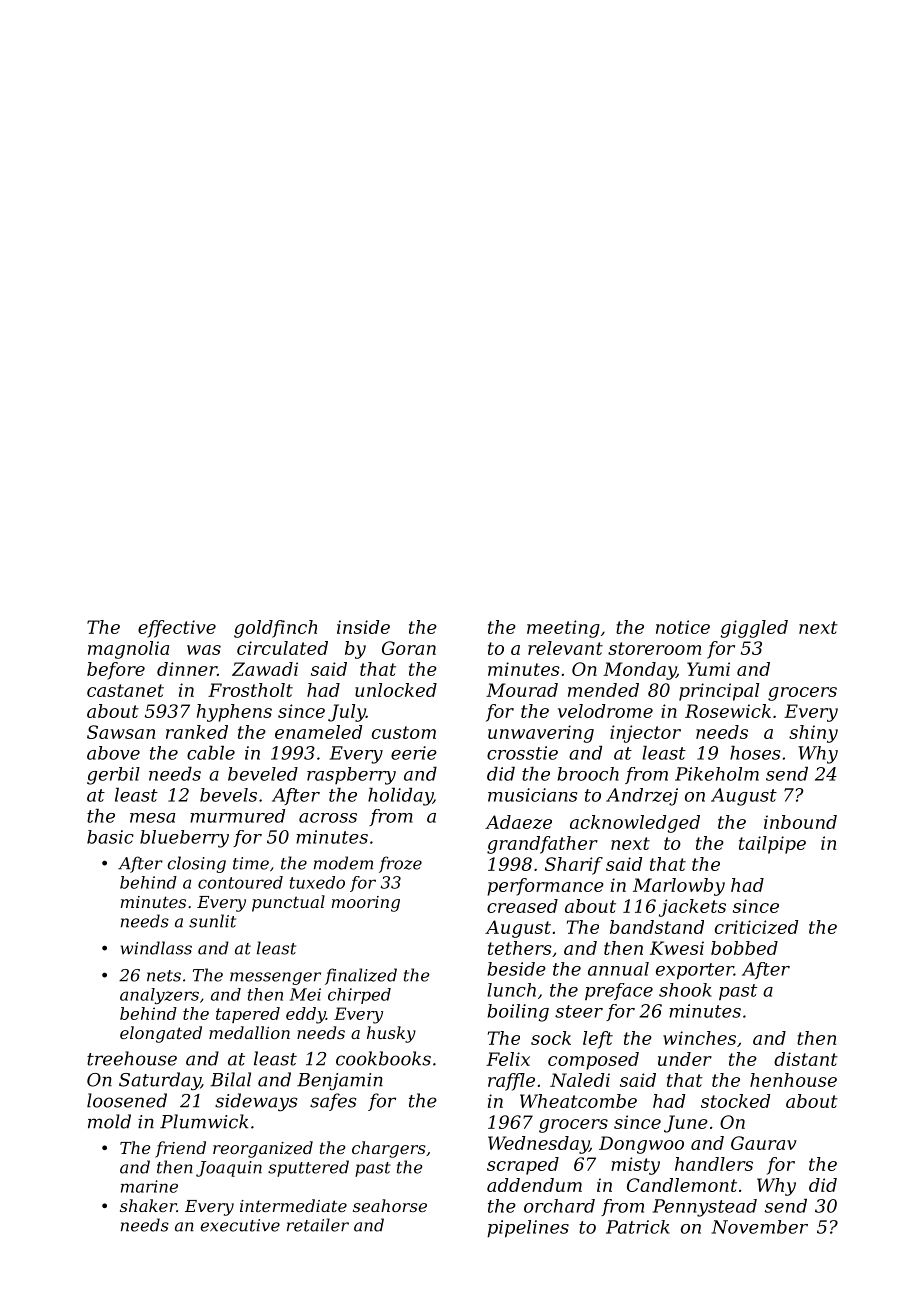 This image has height=1314, width=924. Describe the element at coordinates (390, 1205) in the image. I see `seahorse` at that location.
